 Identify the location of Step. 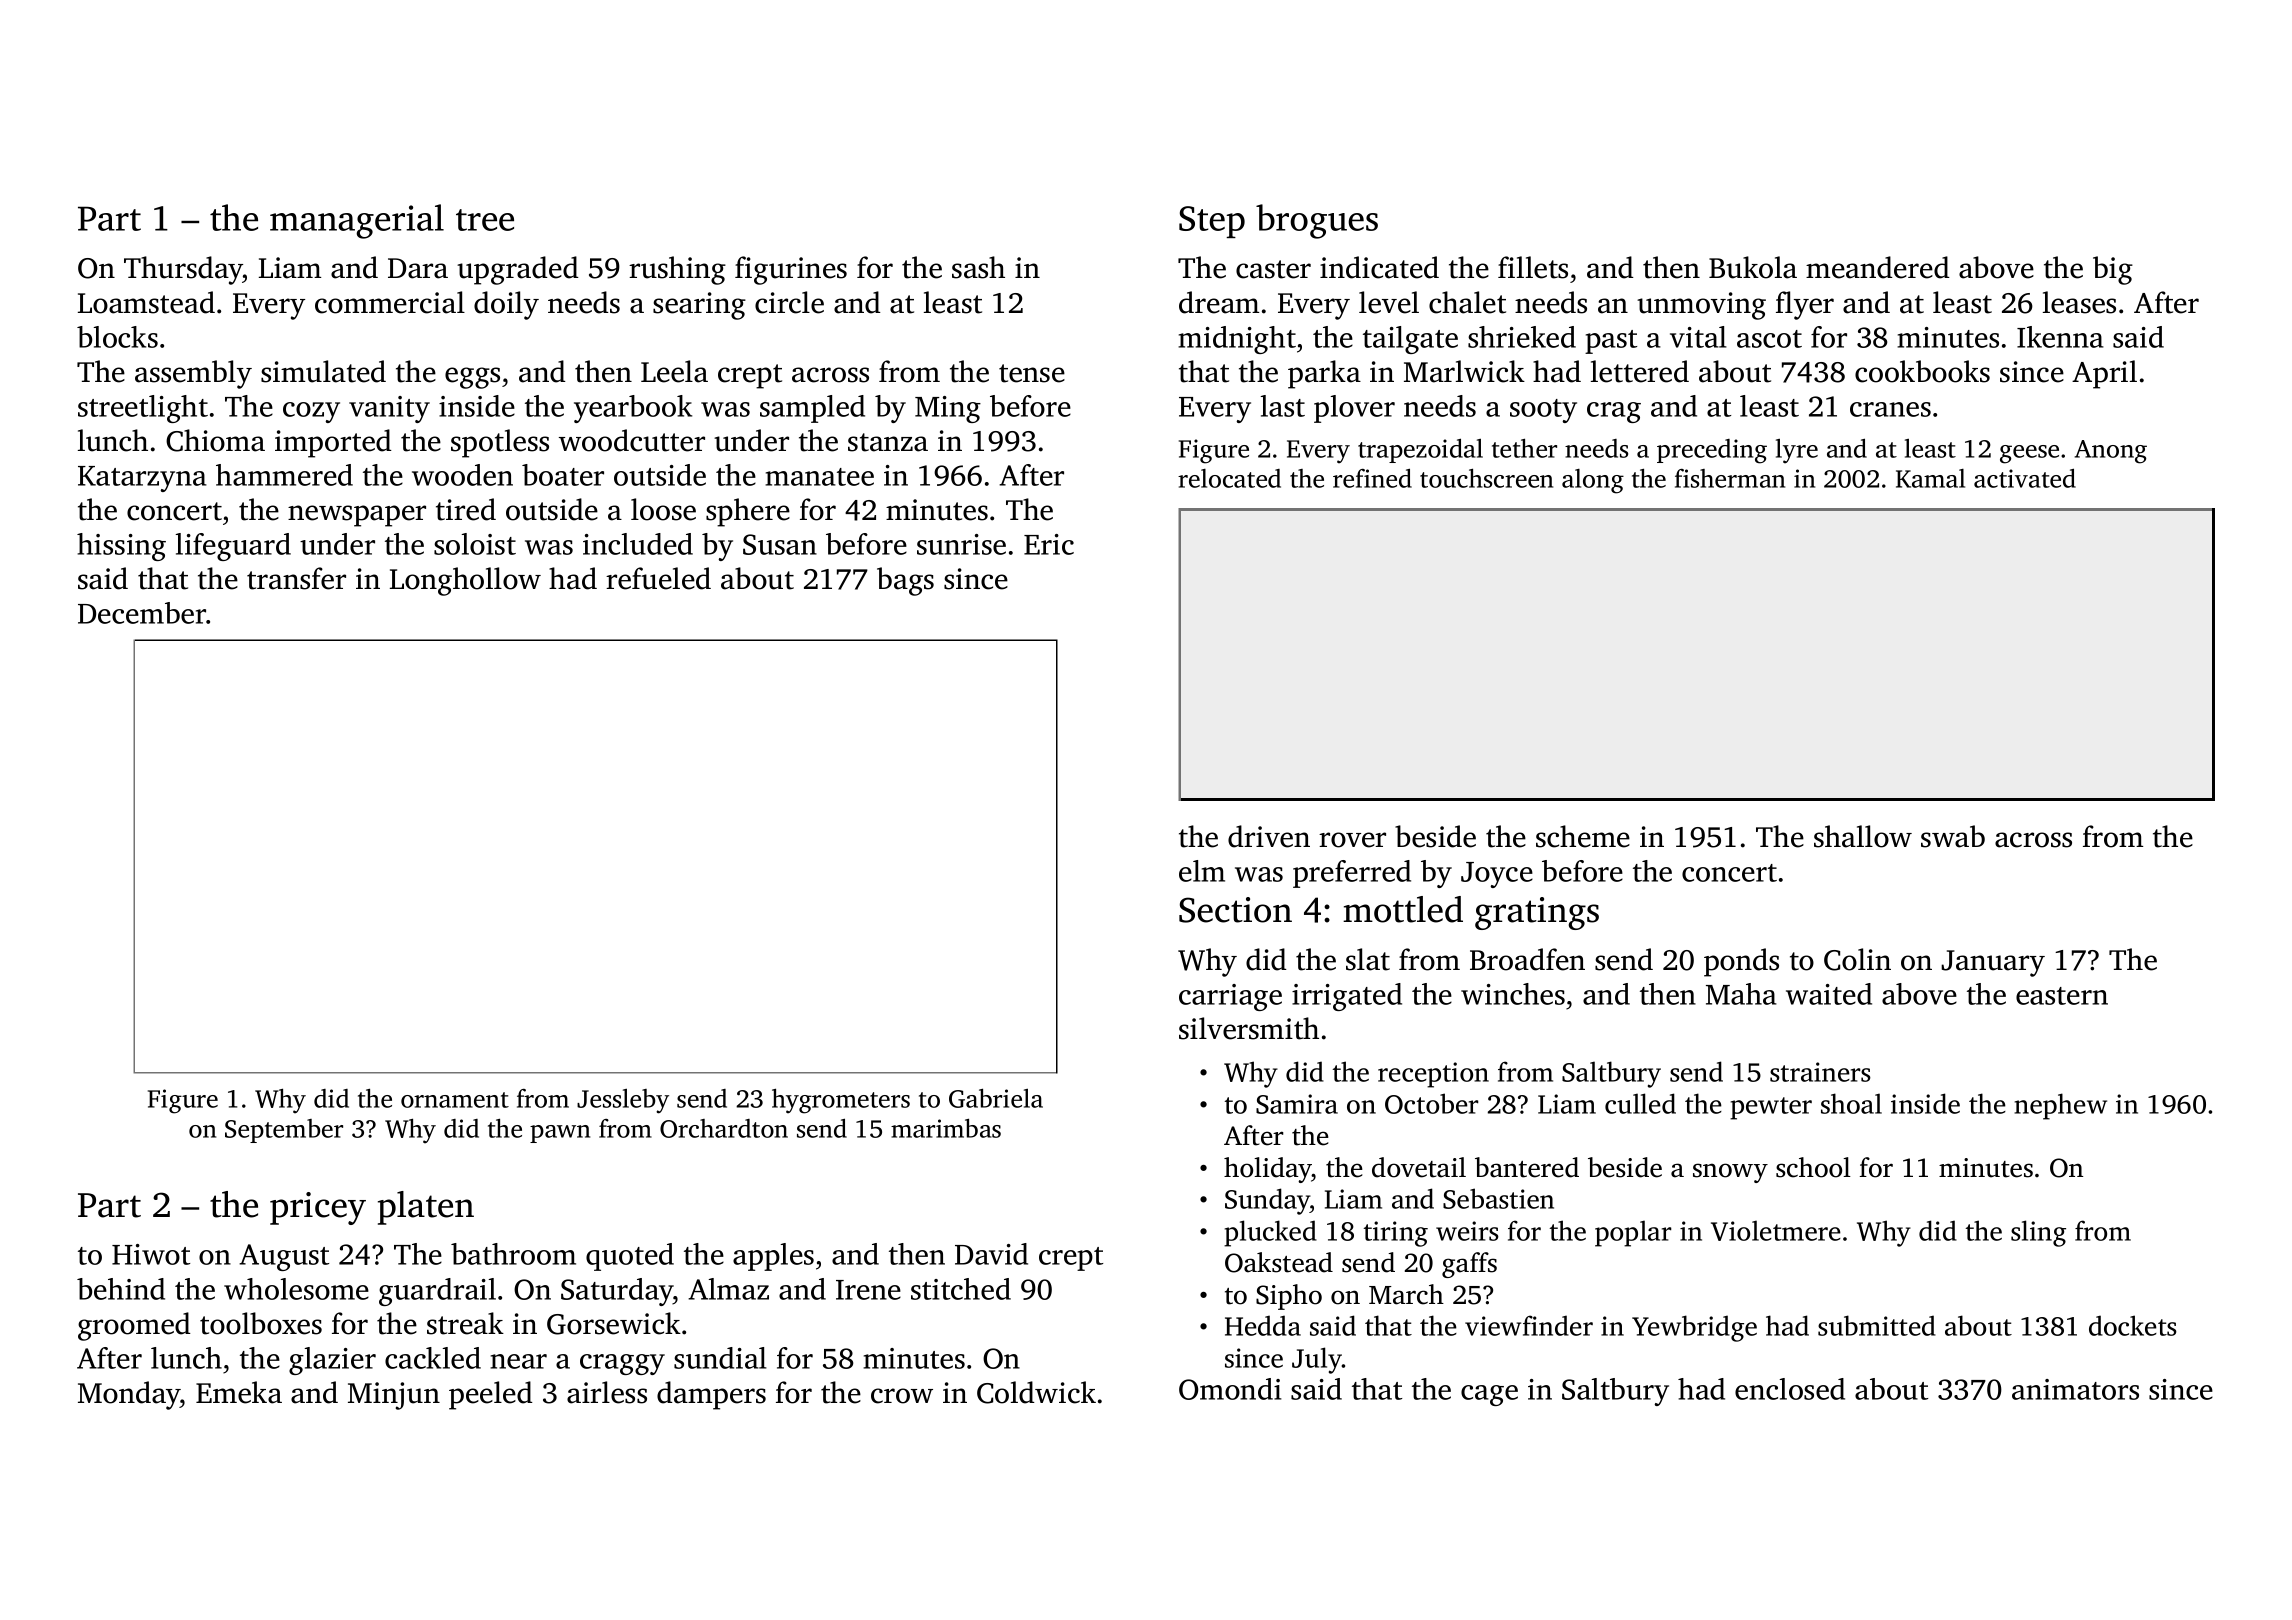
(1212, 222).
